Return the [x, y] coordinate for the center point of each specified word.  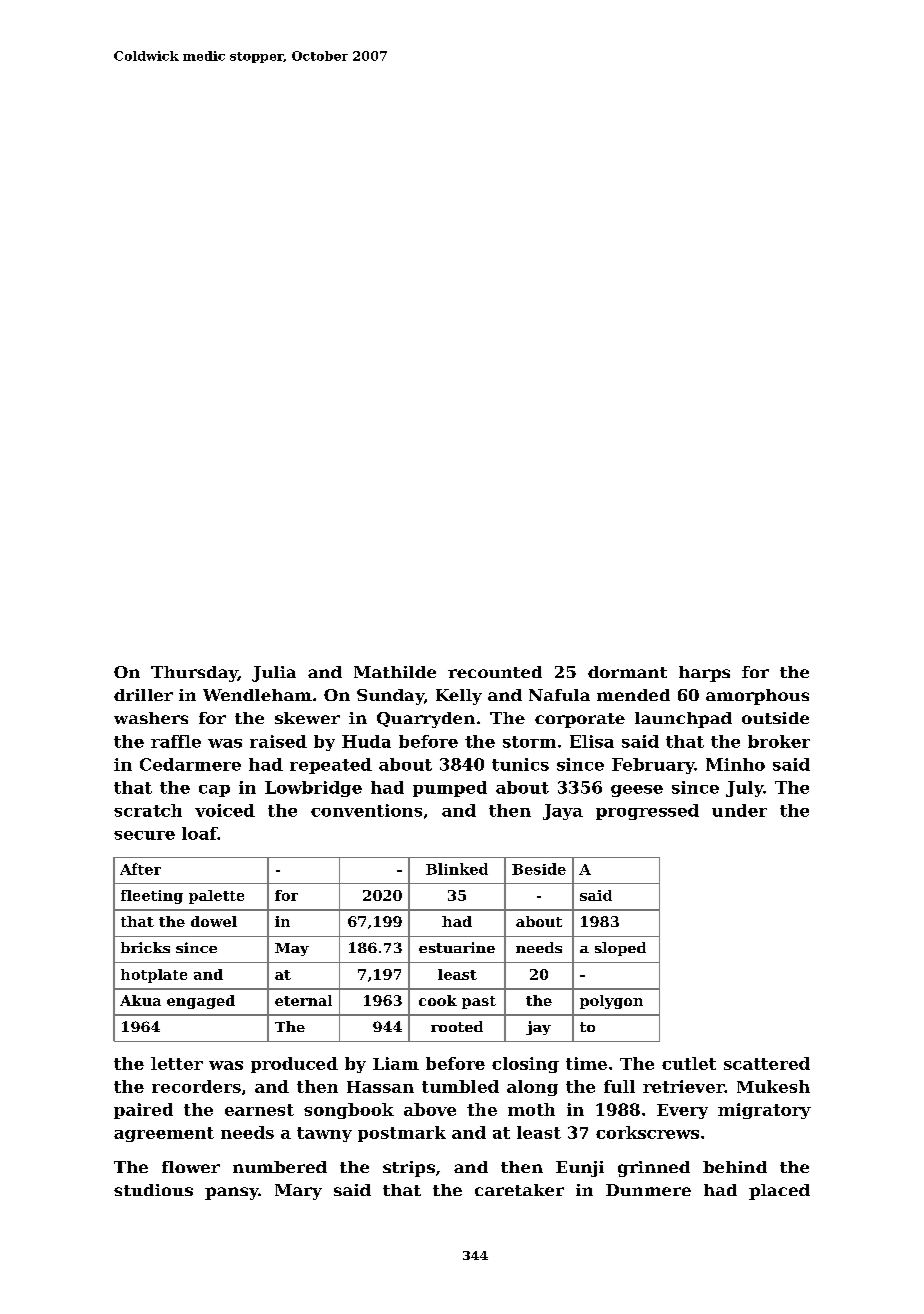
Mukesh [773, 1086]
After [140, 869]
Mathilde [395, 672]
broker [779, 741]
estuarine [457, 947]
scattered [767, 1063]
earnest [259, 1110]
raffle [176, 741]
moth [531, 1109]
